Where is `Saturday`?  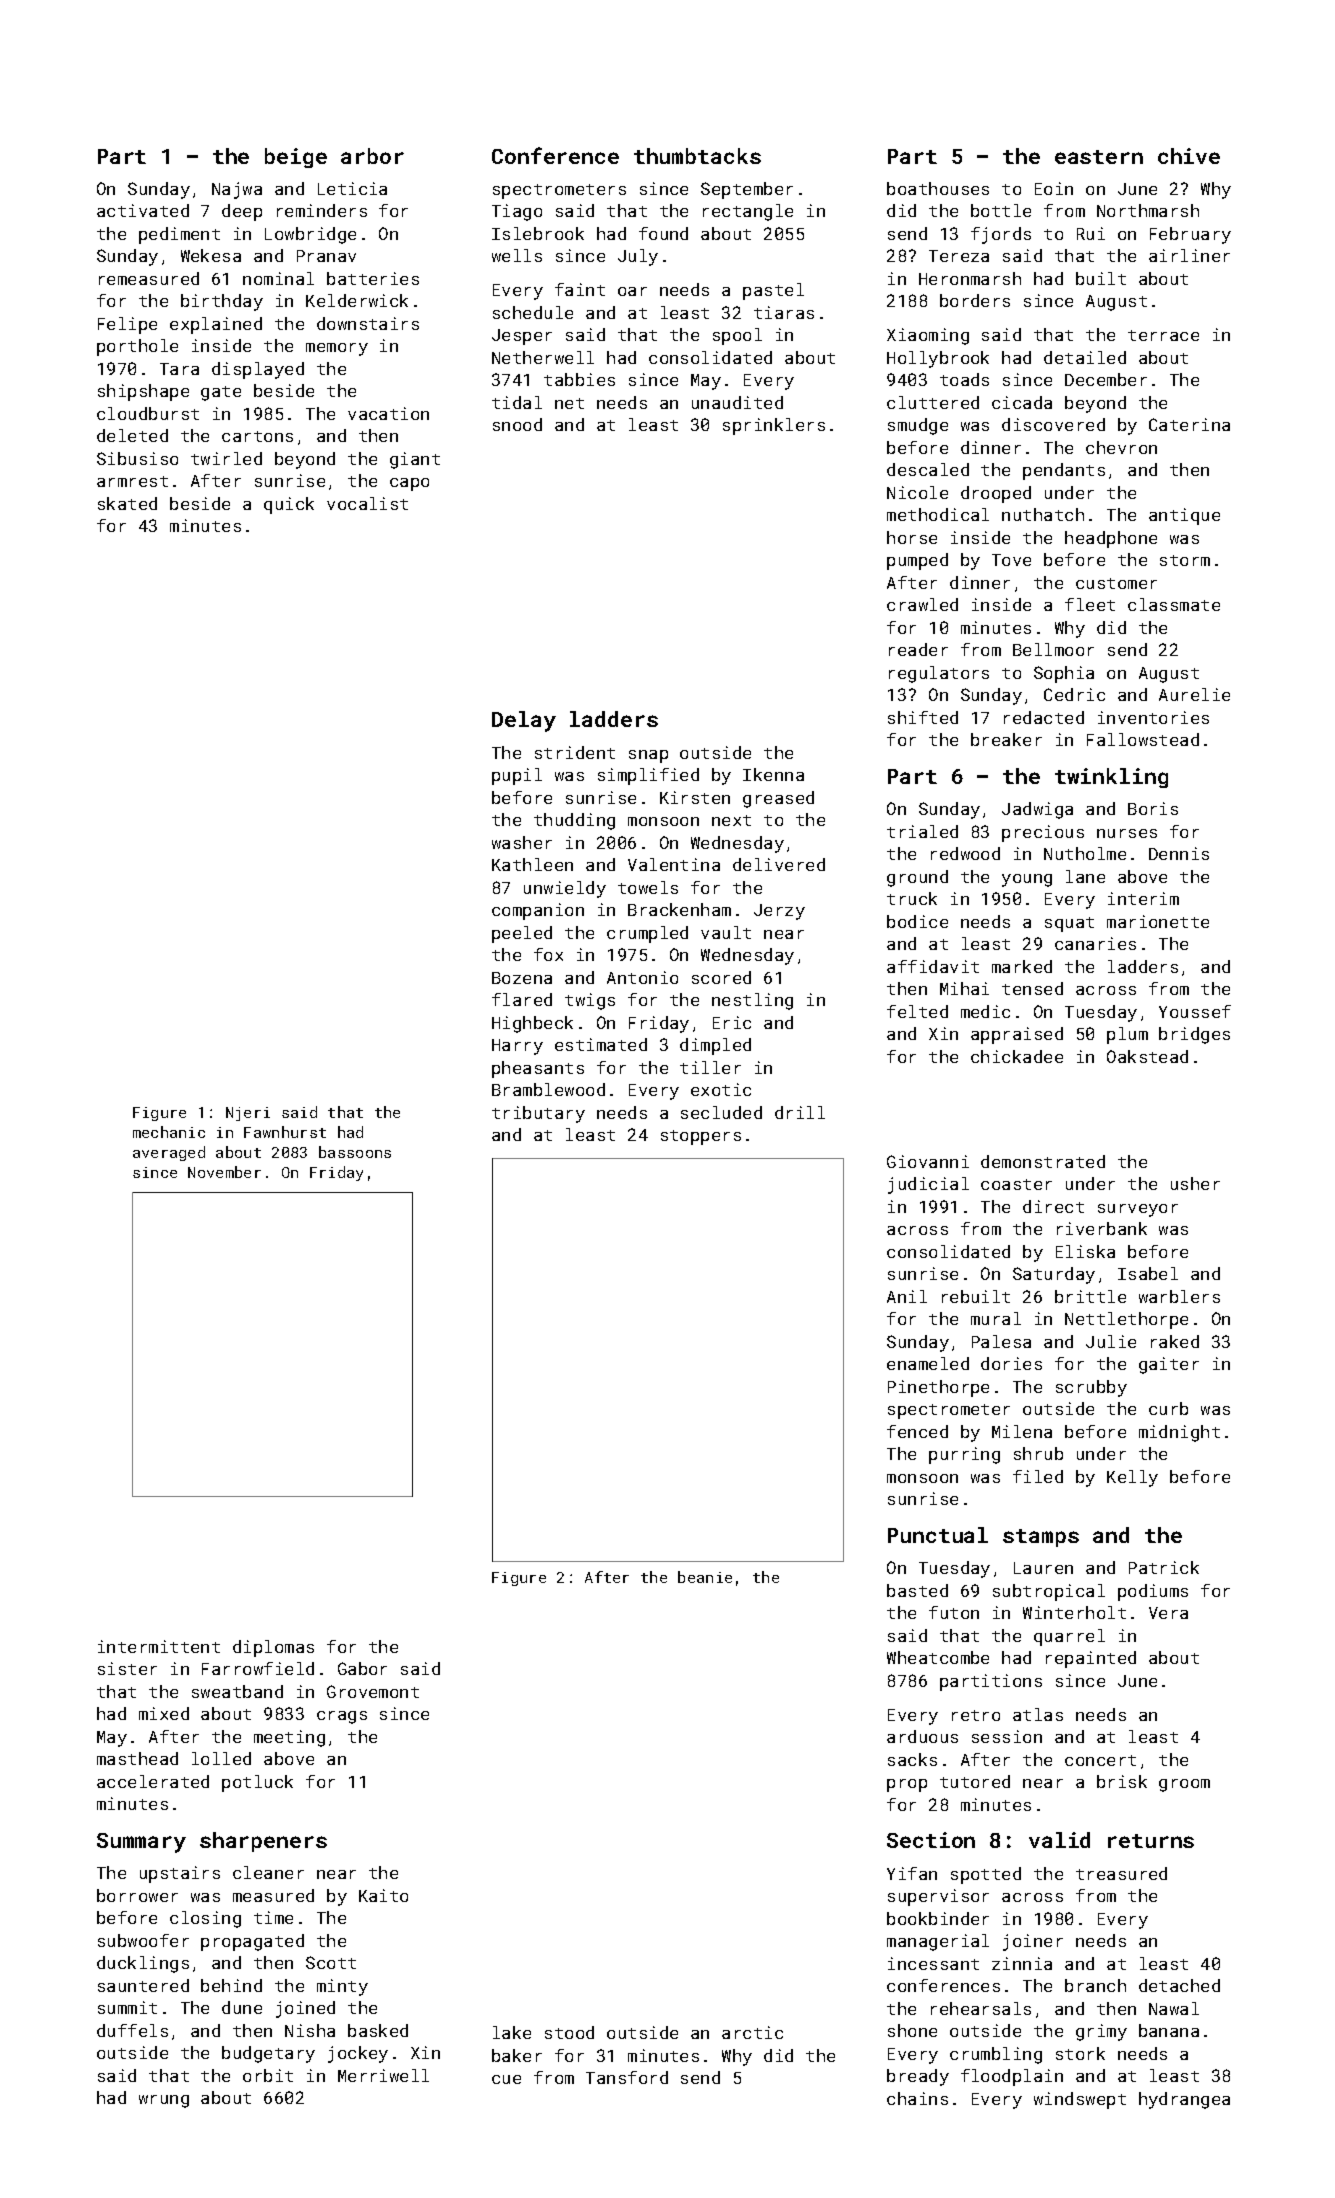 Saturday is located at coordinates (1054, 1275).
